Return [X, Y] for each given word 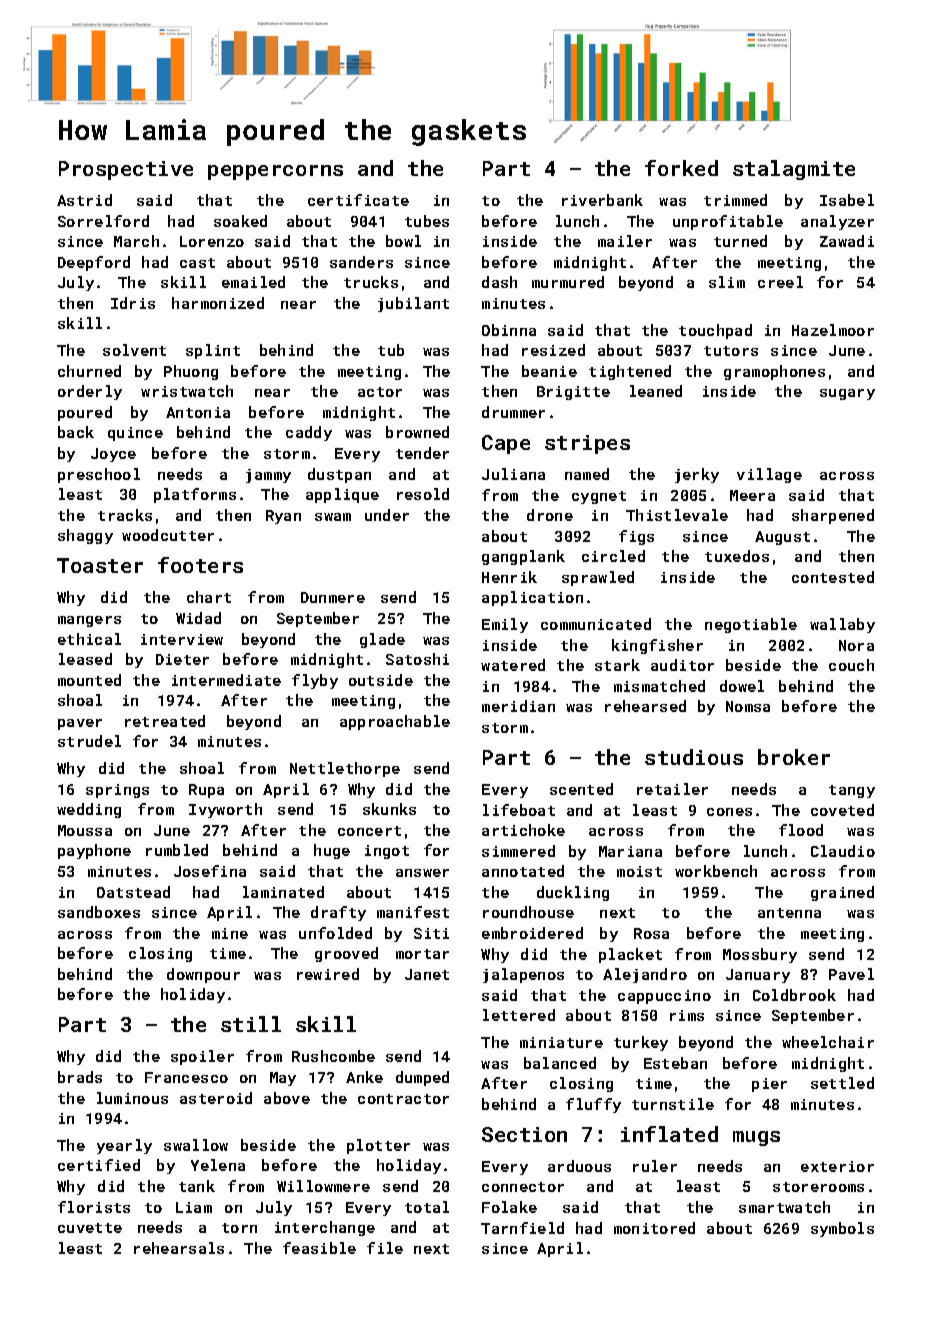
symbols [842, 1229]
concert [369, 831]
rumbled [177, 850]
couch [851, 665]
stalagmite [794, 170]
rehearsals [179, 1248]
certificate [358, 200]
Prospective [126, 170]
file [385, 1248]
